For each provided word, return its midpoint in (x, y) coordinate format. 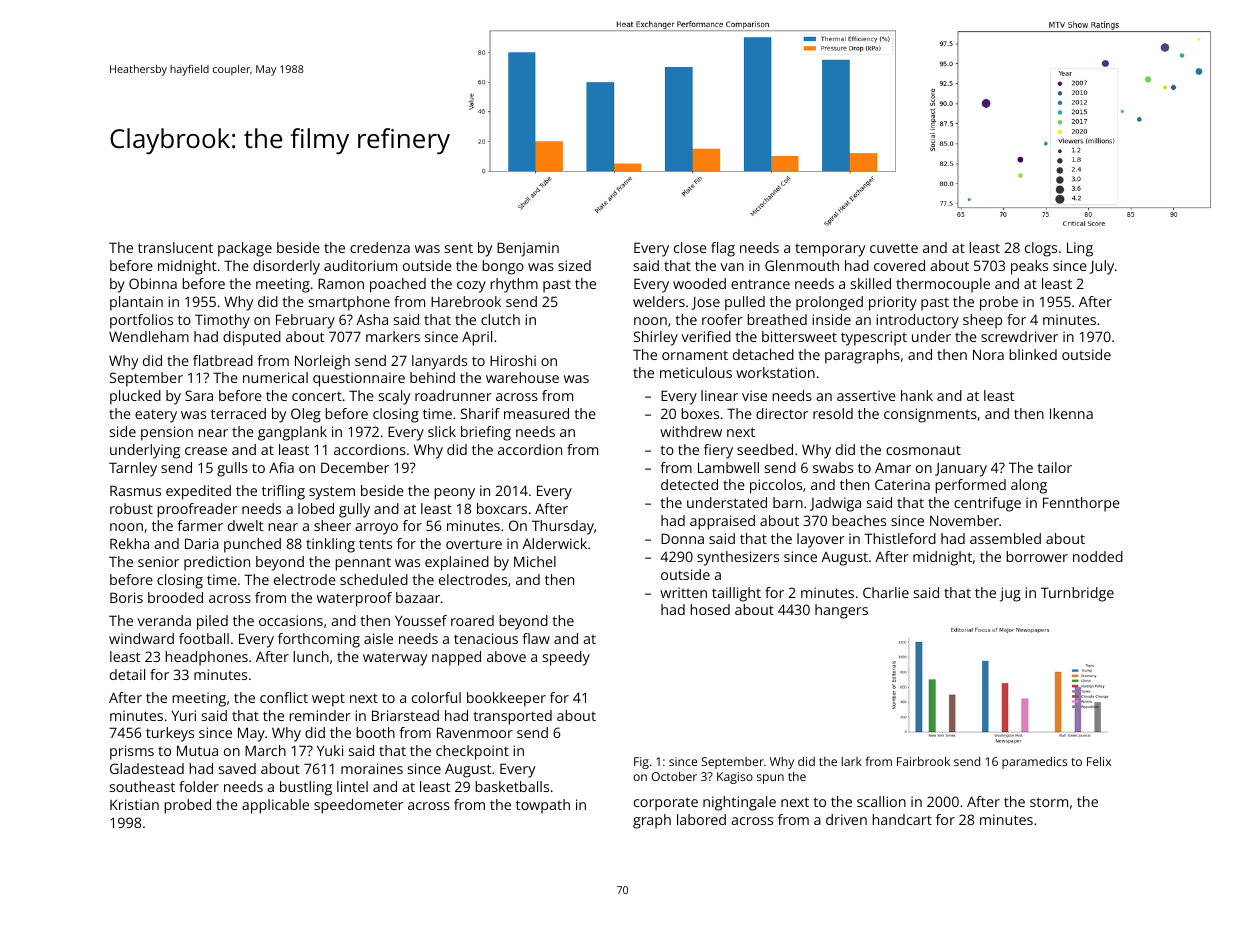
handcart (902, 819)
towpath (543, 806)
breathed (777, 319)
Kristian (134, 804)
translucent (175, 247)
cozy (471, 287)
